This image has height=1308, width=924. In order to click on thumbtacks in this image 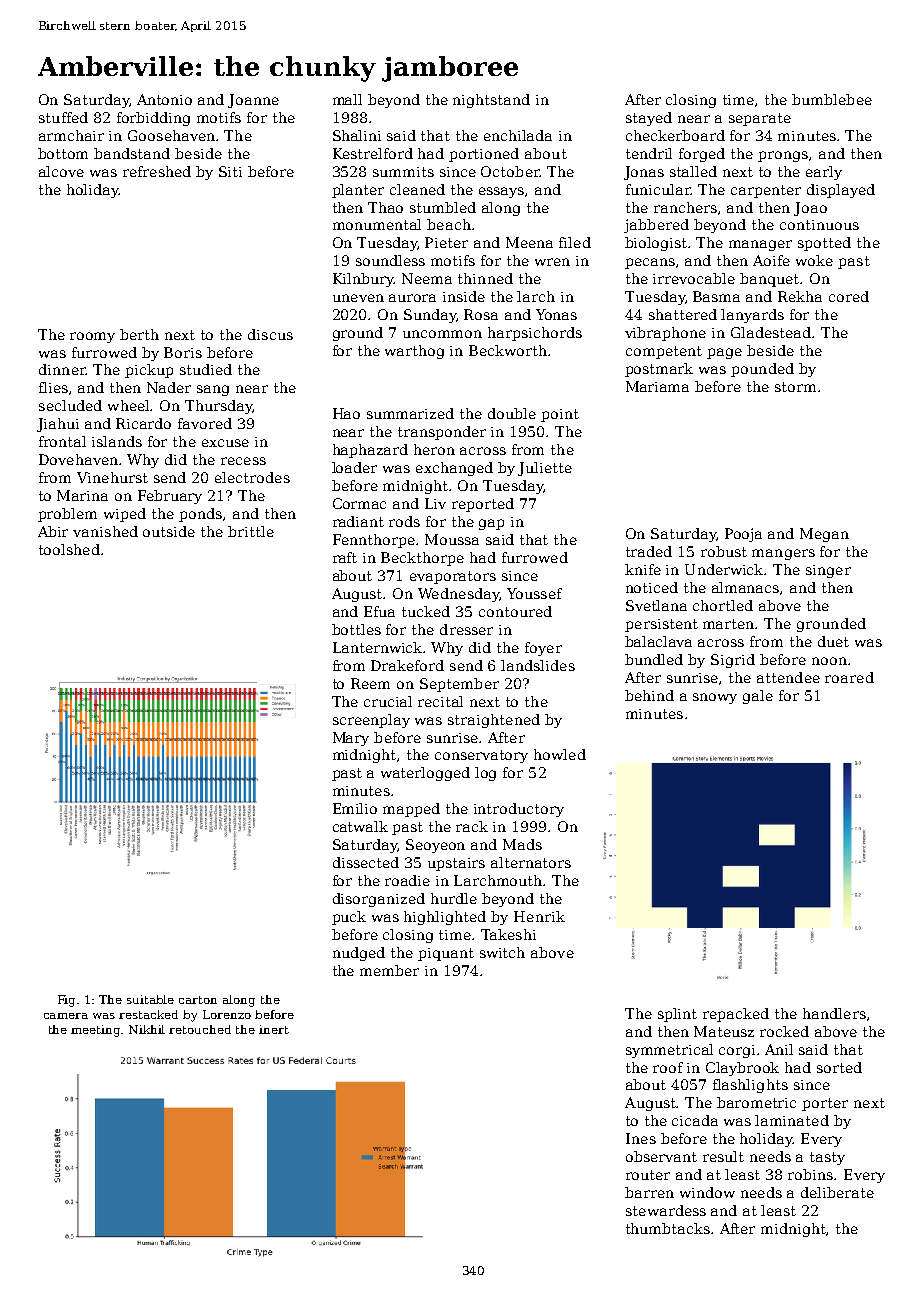, I will do `click(668, 1228)`.
